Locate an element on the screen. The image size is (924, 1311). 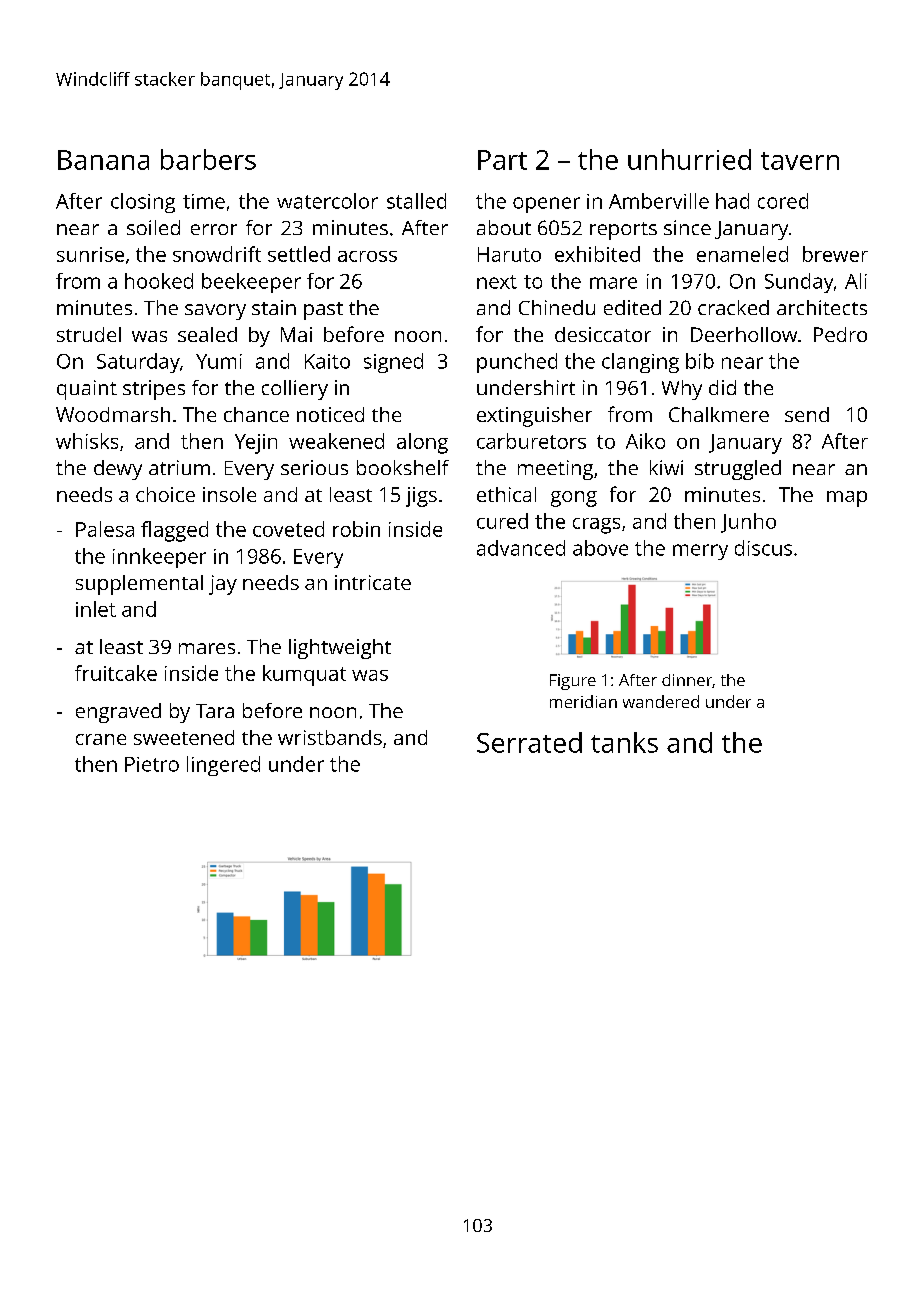
lingered is located at coordinates (223, 766).
